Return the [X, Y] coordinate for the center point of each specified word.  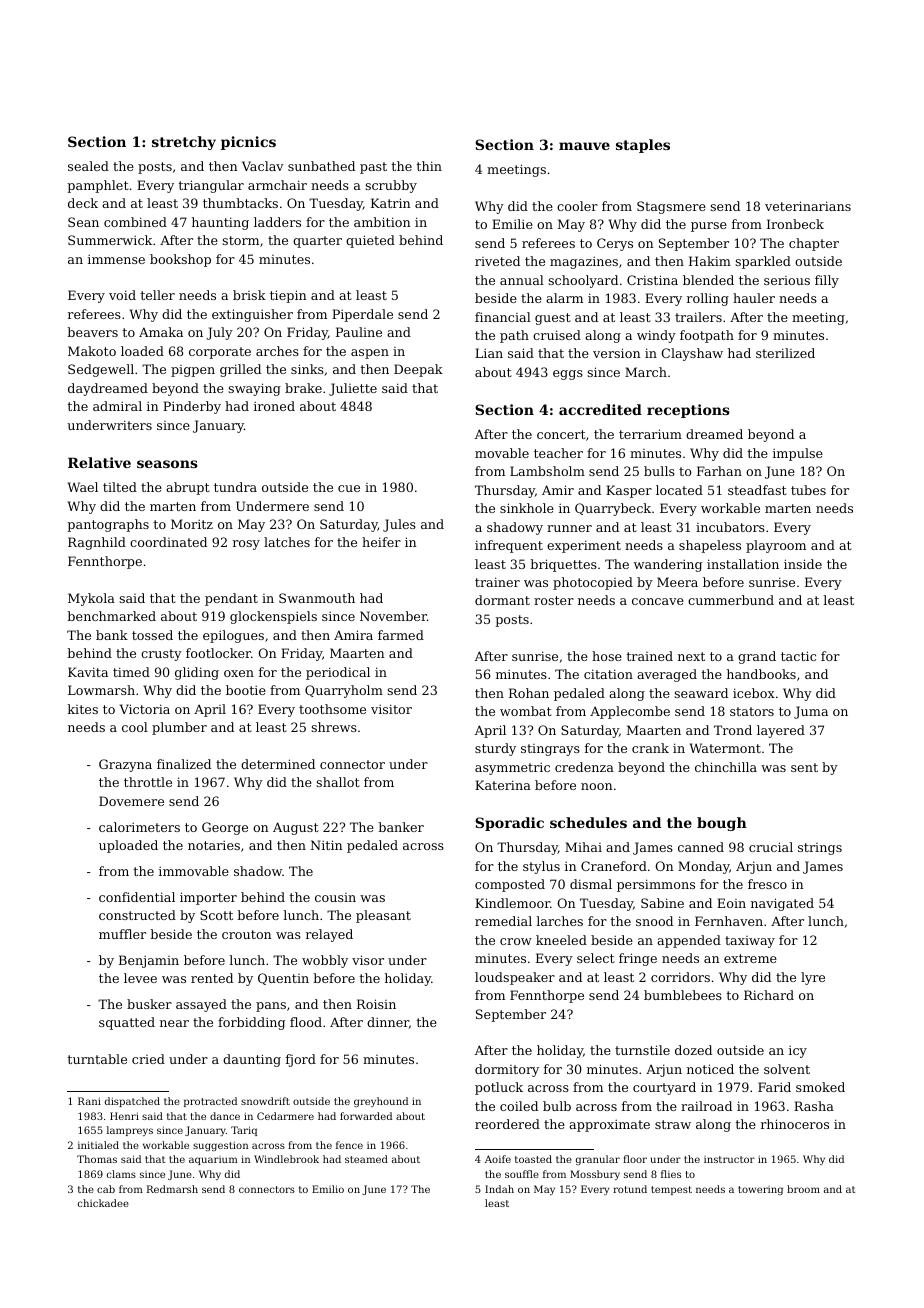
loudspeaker [515, 978]
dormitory [507, 1070]
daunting [252, 1060]
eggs [568, 375]
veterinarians [808, 206]
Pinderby [192, 407]
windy [656, 336]
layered [781, 731]
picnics [248, 143]
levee [140, 978]
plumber [179, 728]
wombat [526, 711]
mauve [584, 146]
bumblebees [683, 995]
